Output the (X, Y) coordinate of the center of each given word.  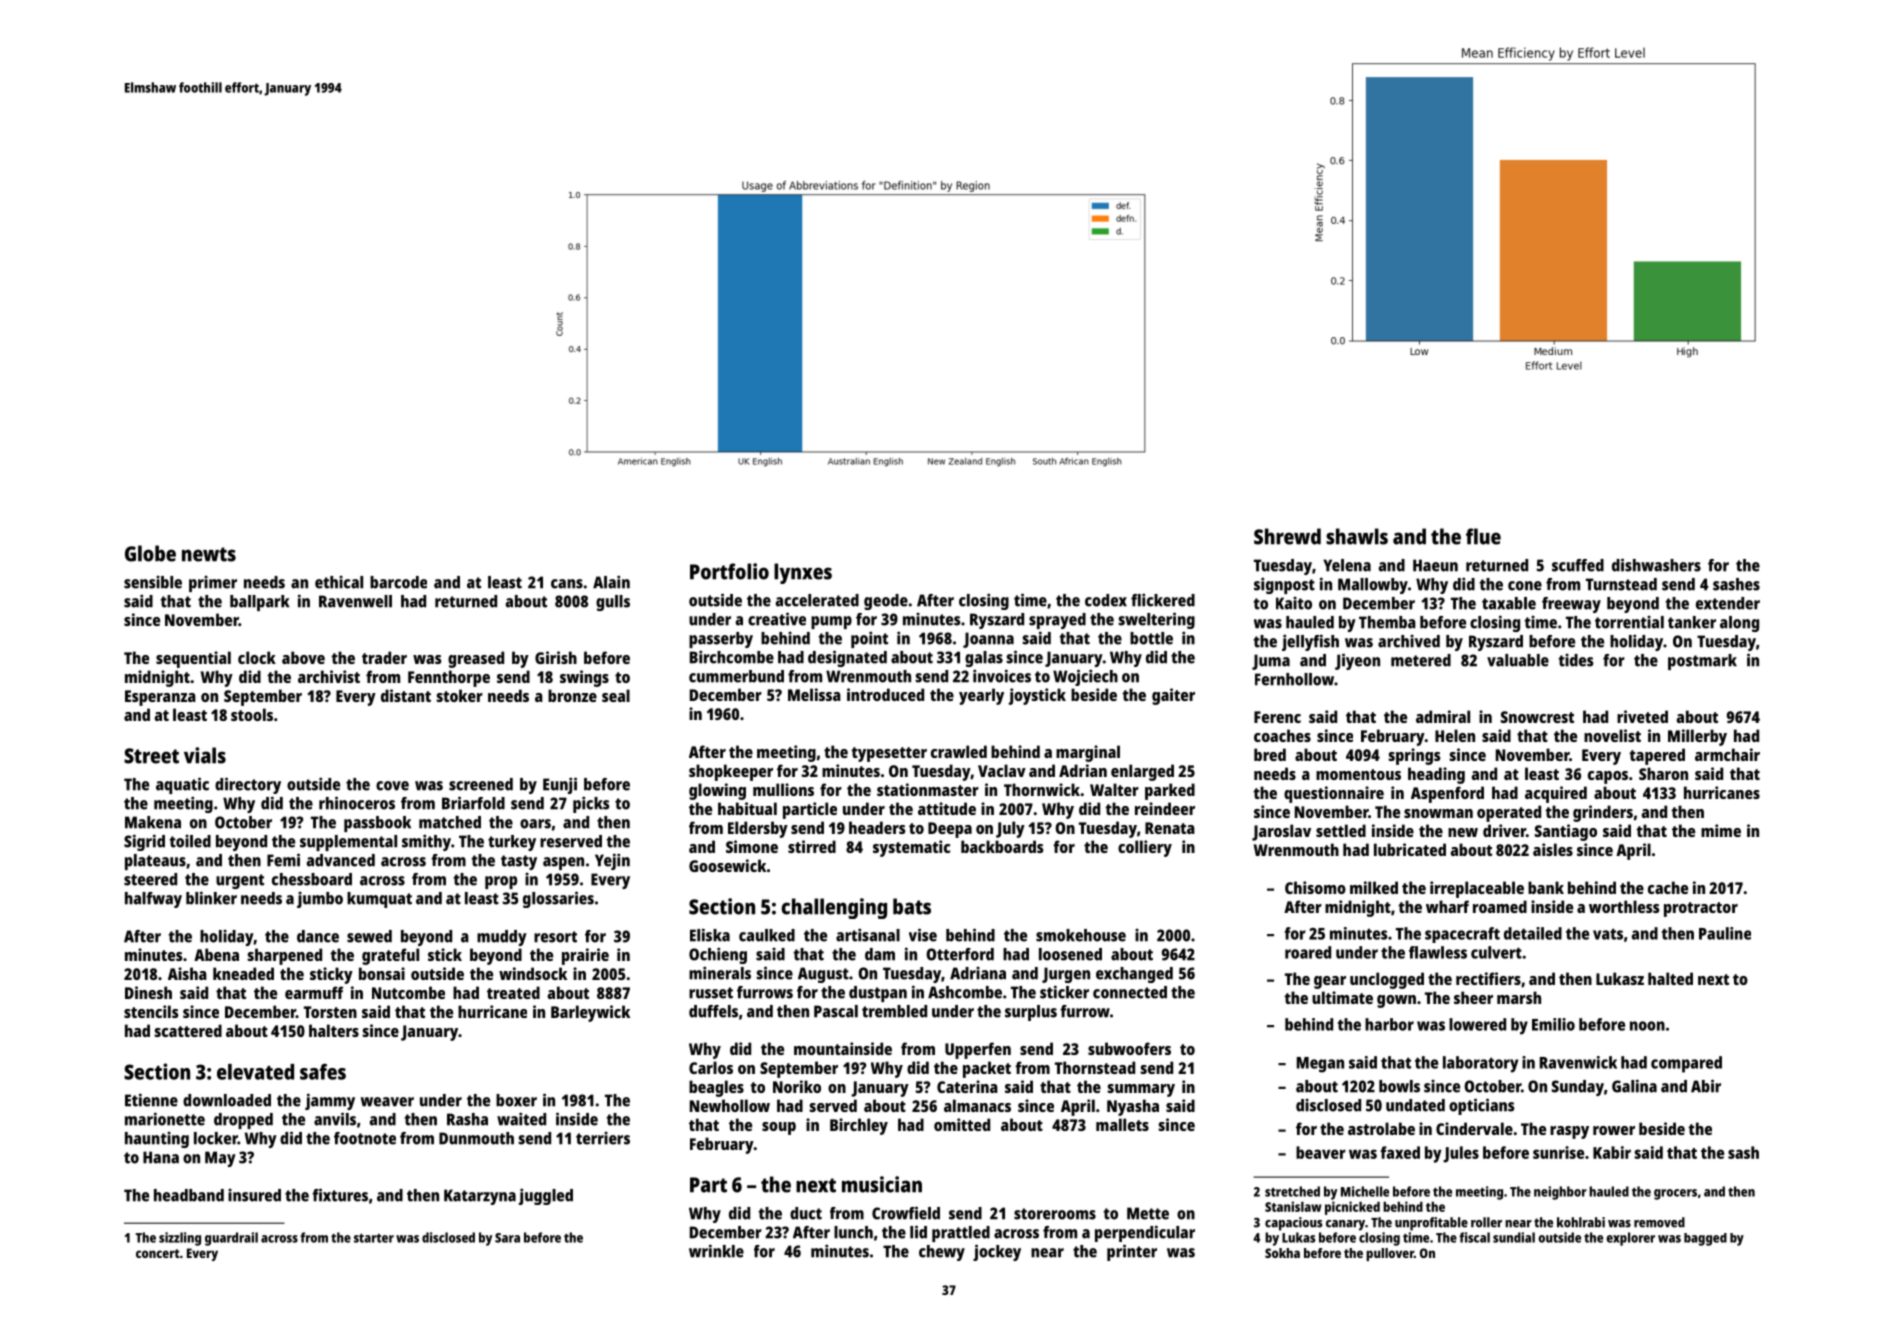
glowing (717, 791)
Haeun (1435, 565)
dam (880, 954)
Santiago (1566, 832)
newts (209, 554)
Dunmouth (476, 1138)
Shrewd (1287, 536)
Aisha (187, 973)
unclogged (1387, 980)
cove (392, 786)
